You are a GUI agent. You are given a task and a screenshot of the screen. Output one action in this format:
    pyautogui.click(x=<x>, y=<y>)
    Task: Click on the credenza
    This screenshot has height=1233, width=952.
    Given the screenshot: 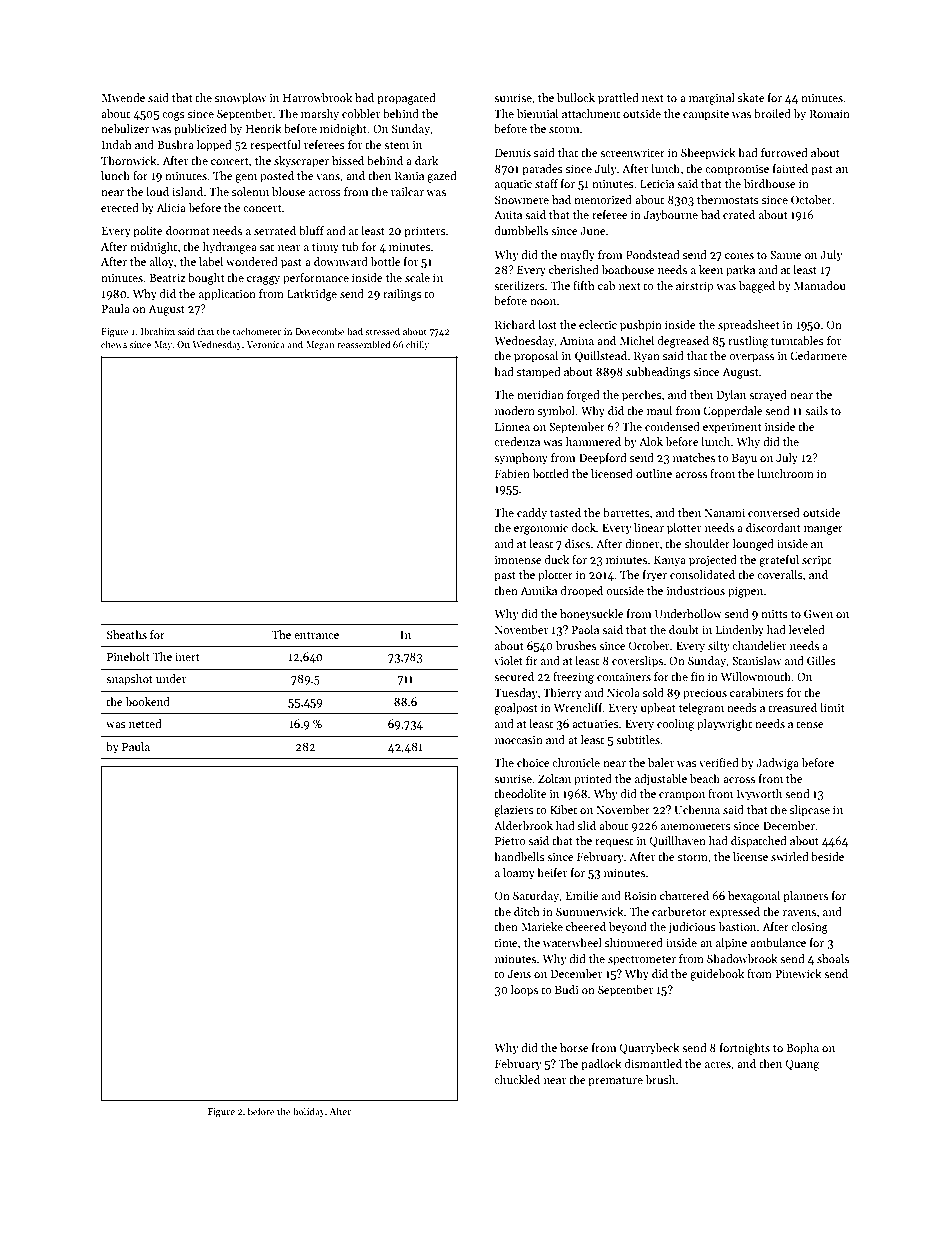 What is the action you would take?
    pyautogui.click(x=517, y=441)
